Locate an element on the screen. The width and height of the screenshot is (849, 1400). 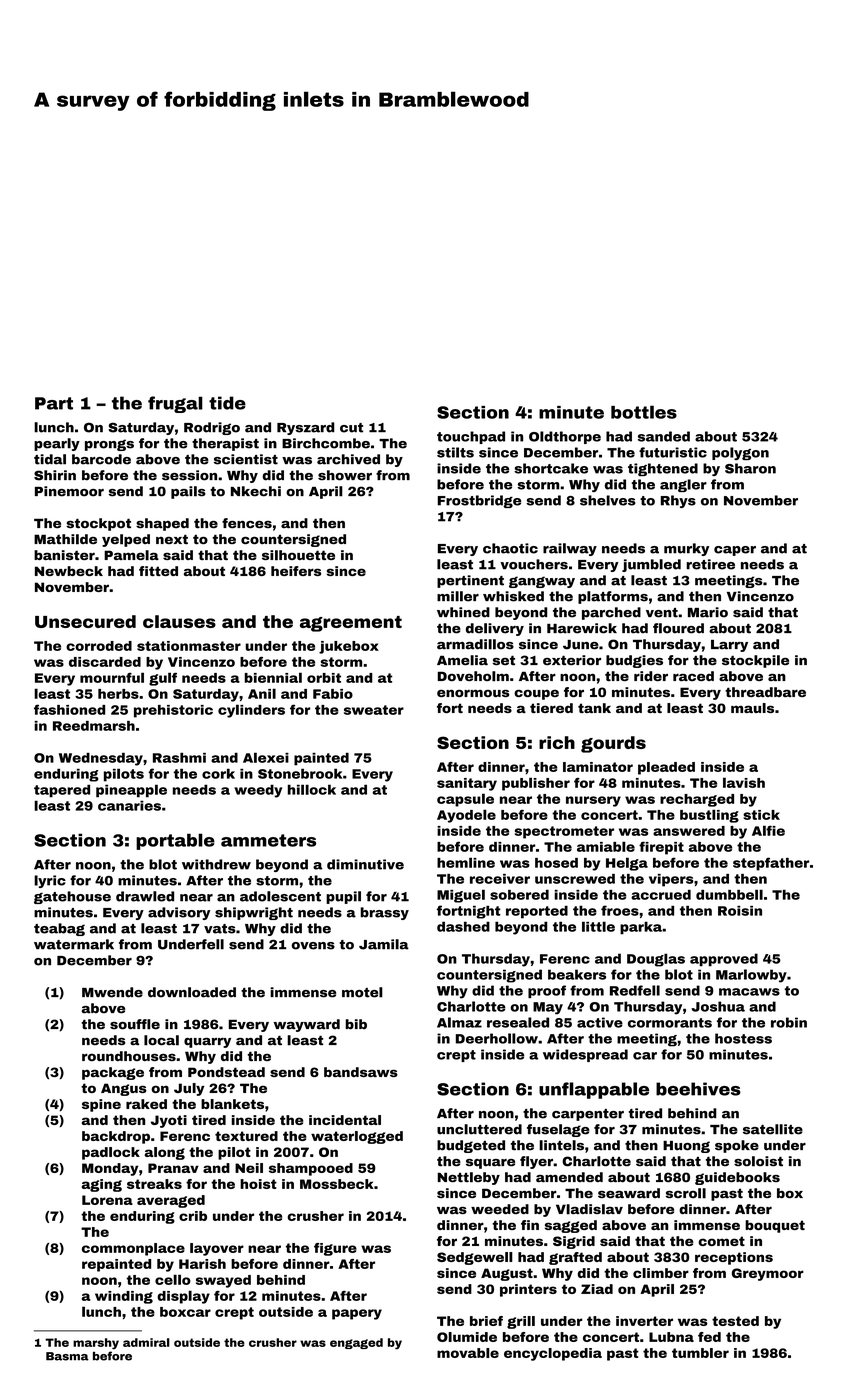
tide is located at coordinates (227, 403).
